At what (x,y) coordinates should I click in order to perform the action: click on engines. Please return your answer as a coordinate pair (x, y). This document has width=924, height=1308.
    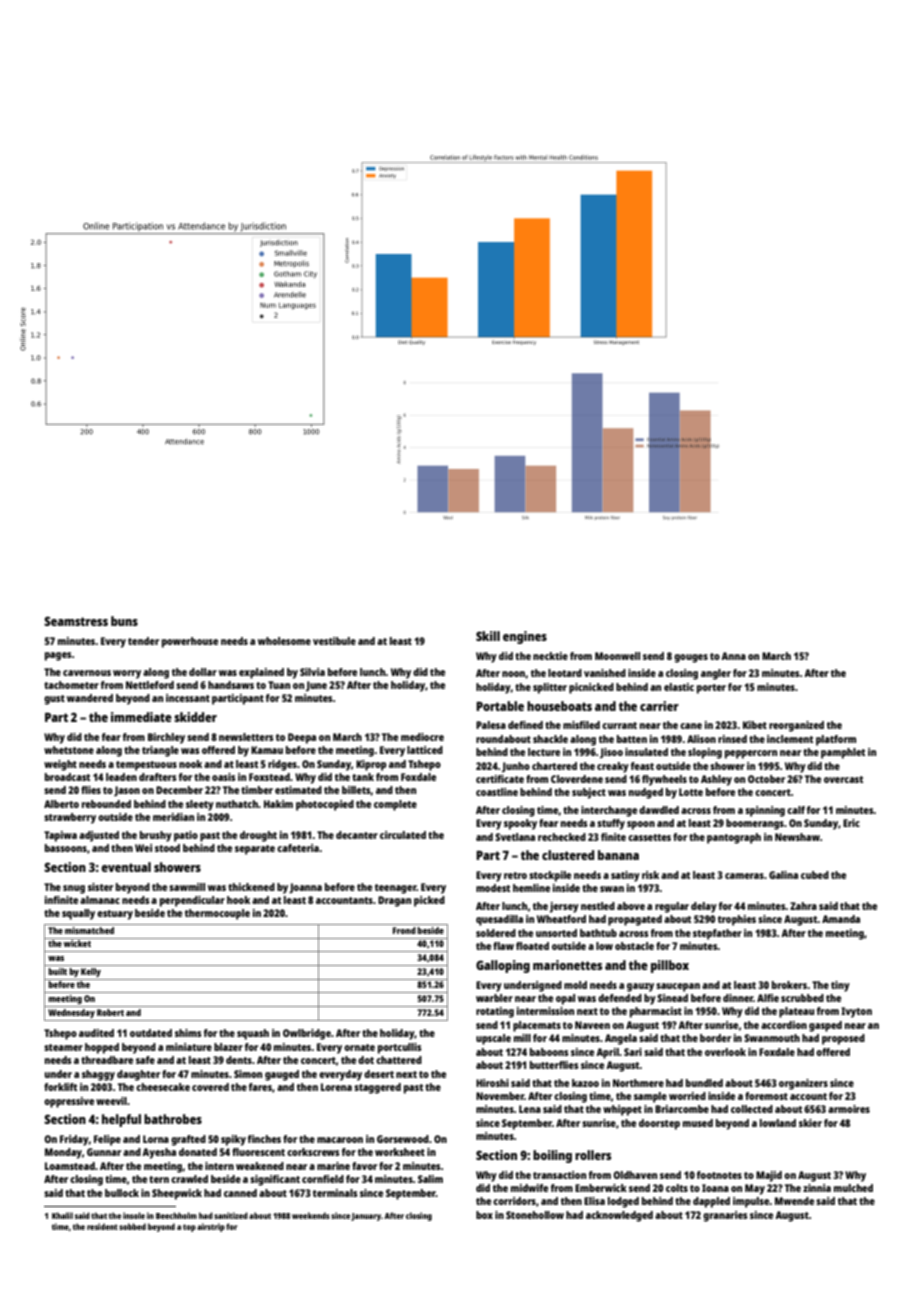
    Looking at the image, I should click on (525, 637).
